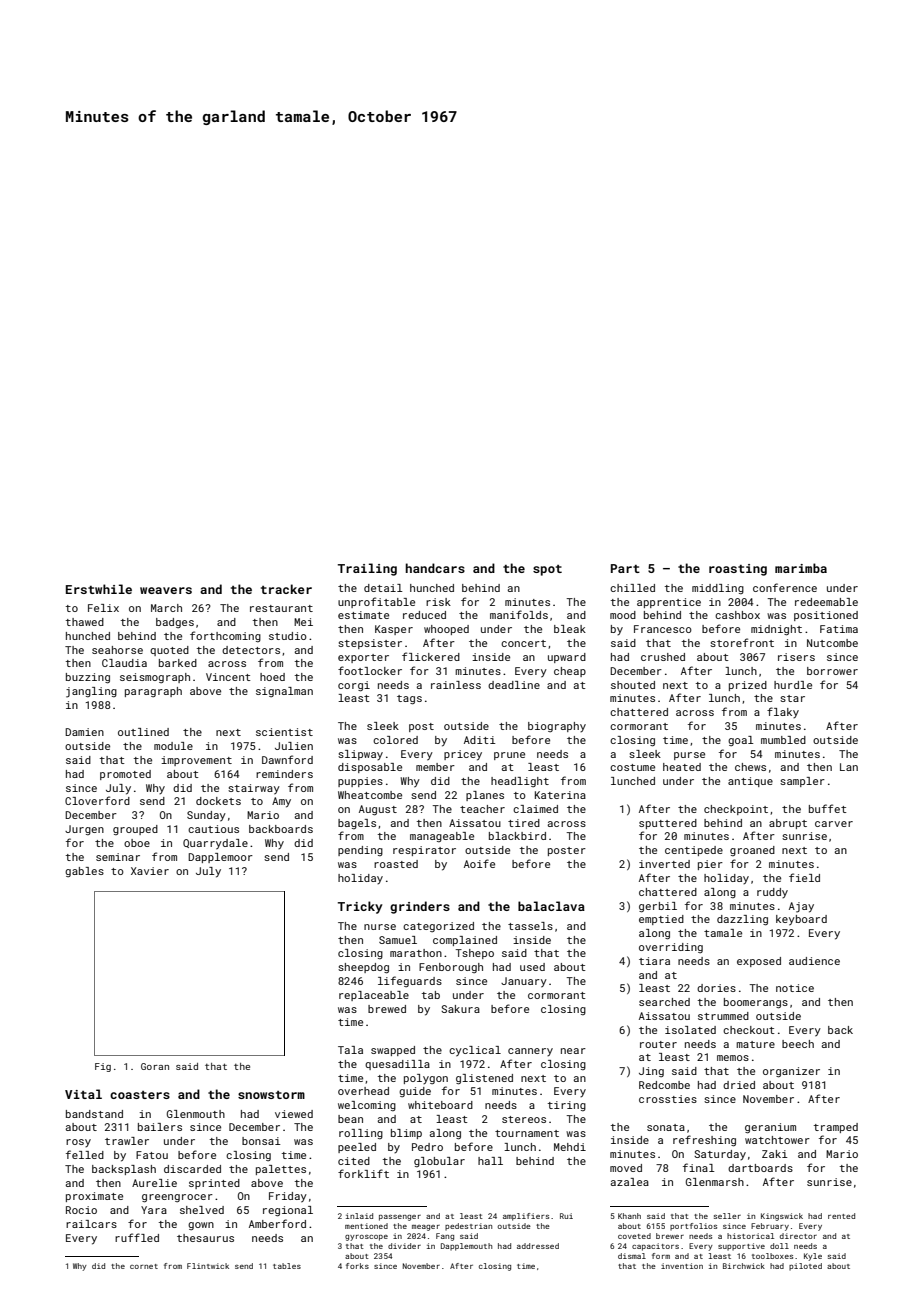 This document has height=1308, width=924. I want to click on barked, so click(178, 663).
